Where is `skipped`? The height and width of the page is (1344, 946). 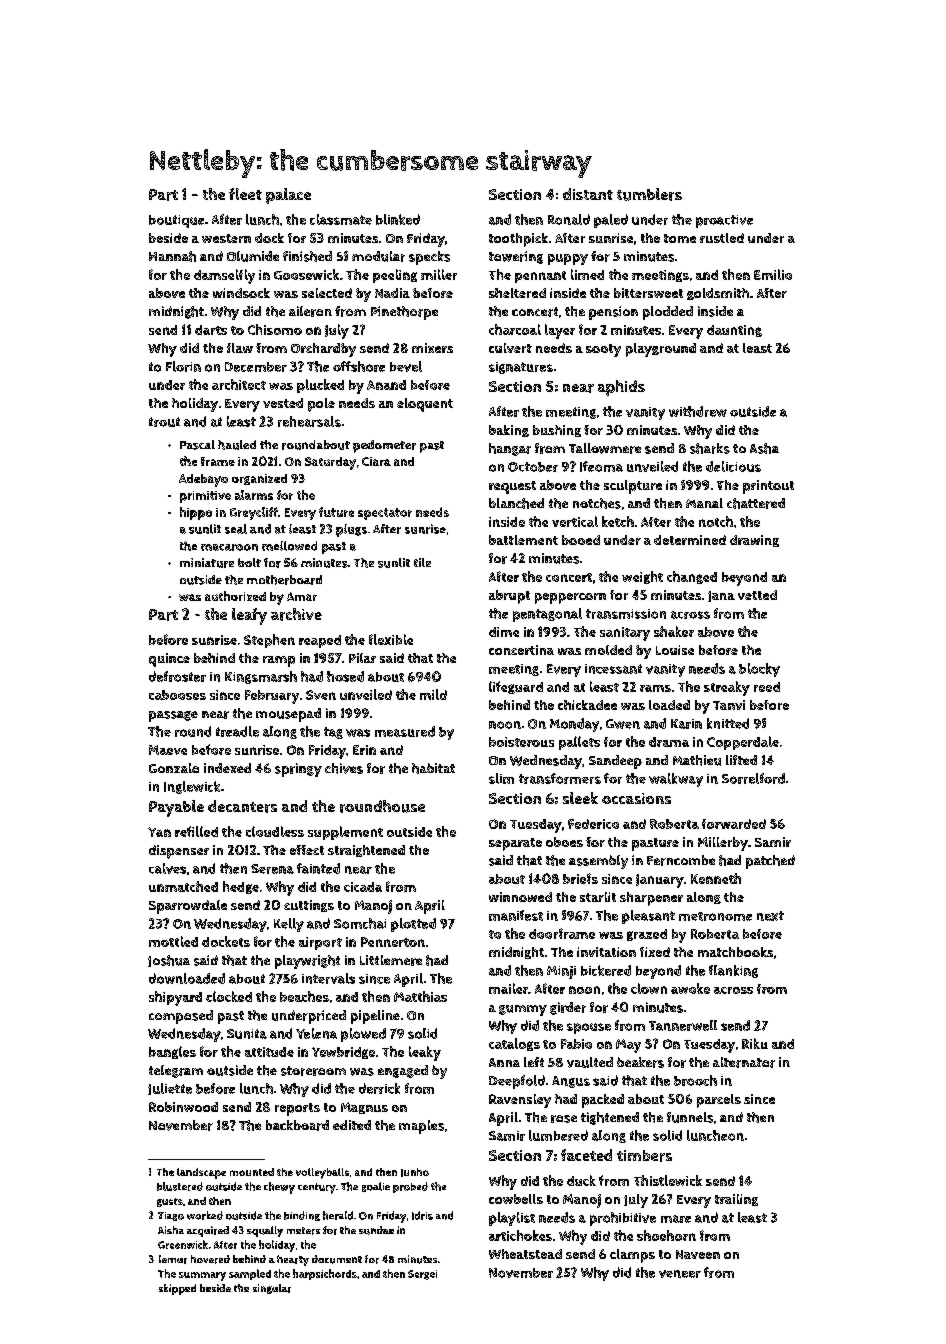
skipped is located at coordinates (177, 1289).
